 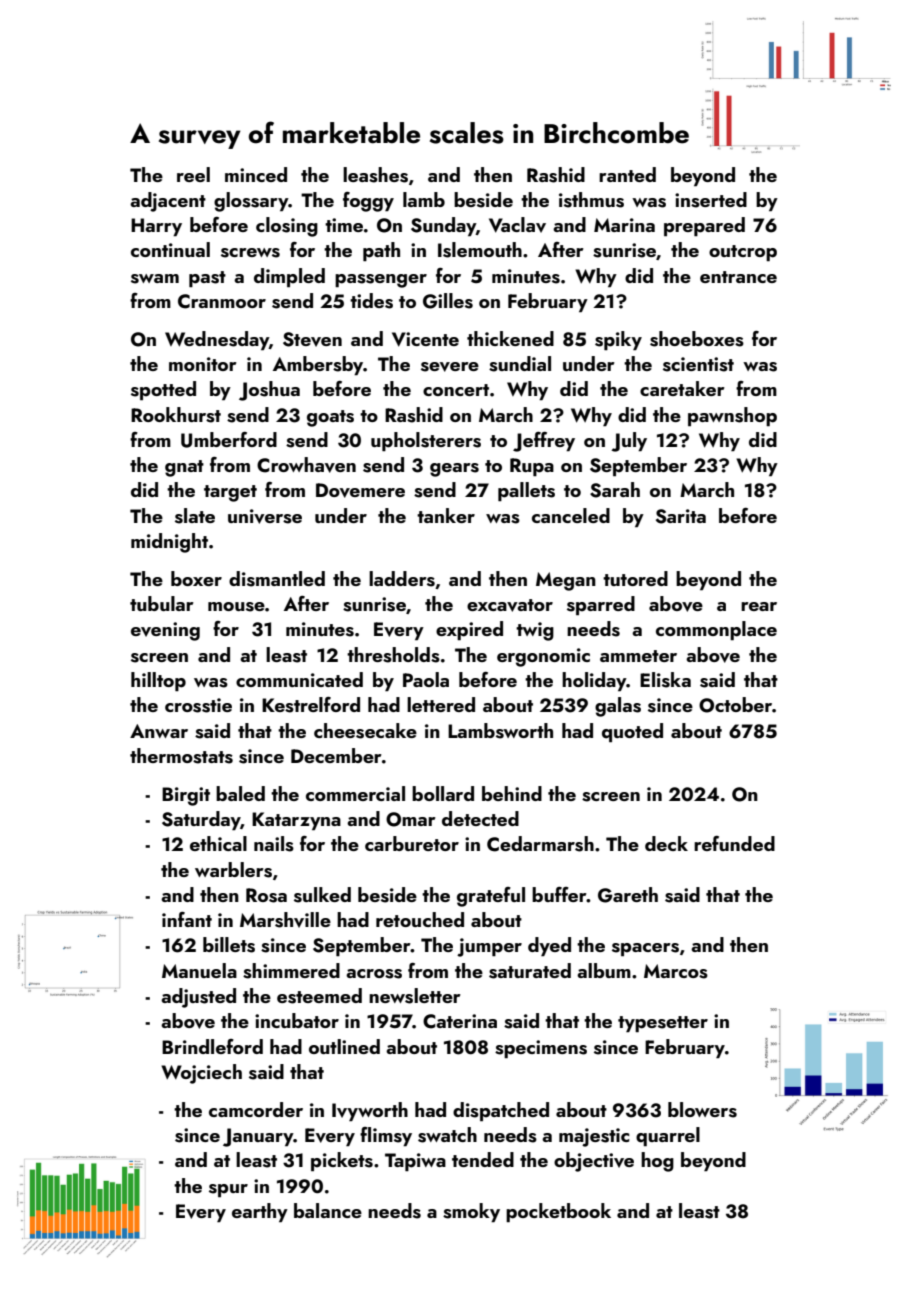 What do you see at coordinates (480, 250) in the screenshot?
I see `Islemouth` at bounding box center [480, 250].
